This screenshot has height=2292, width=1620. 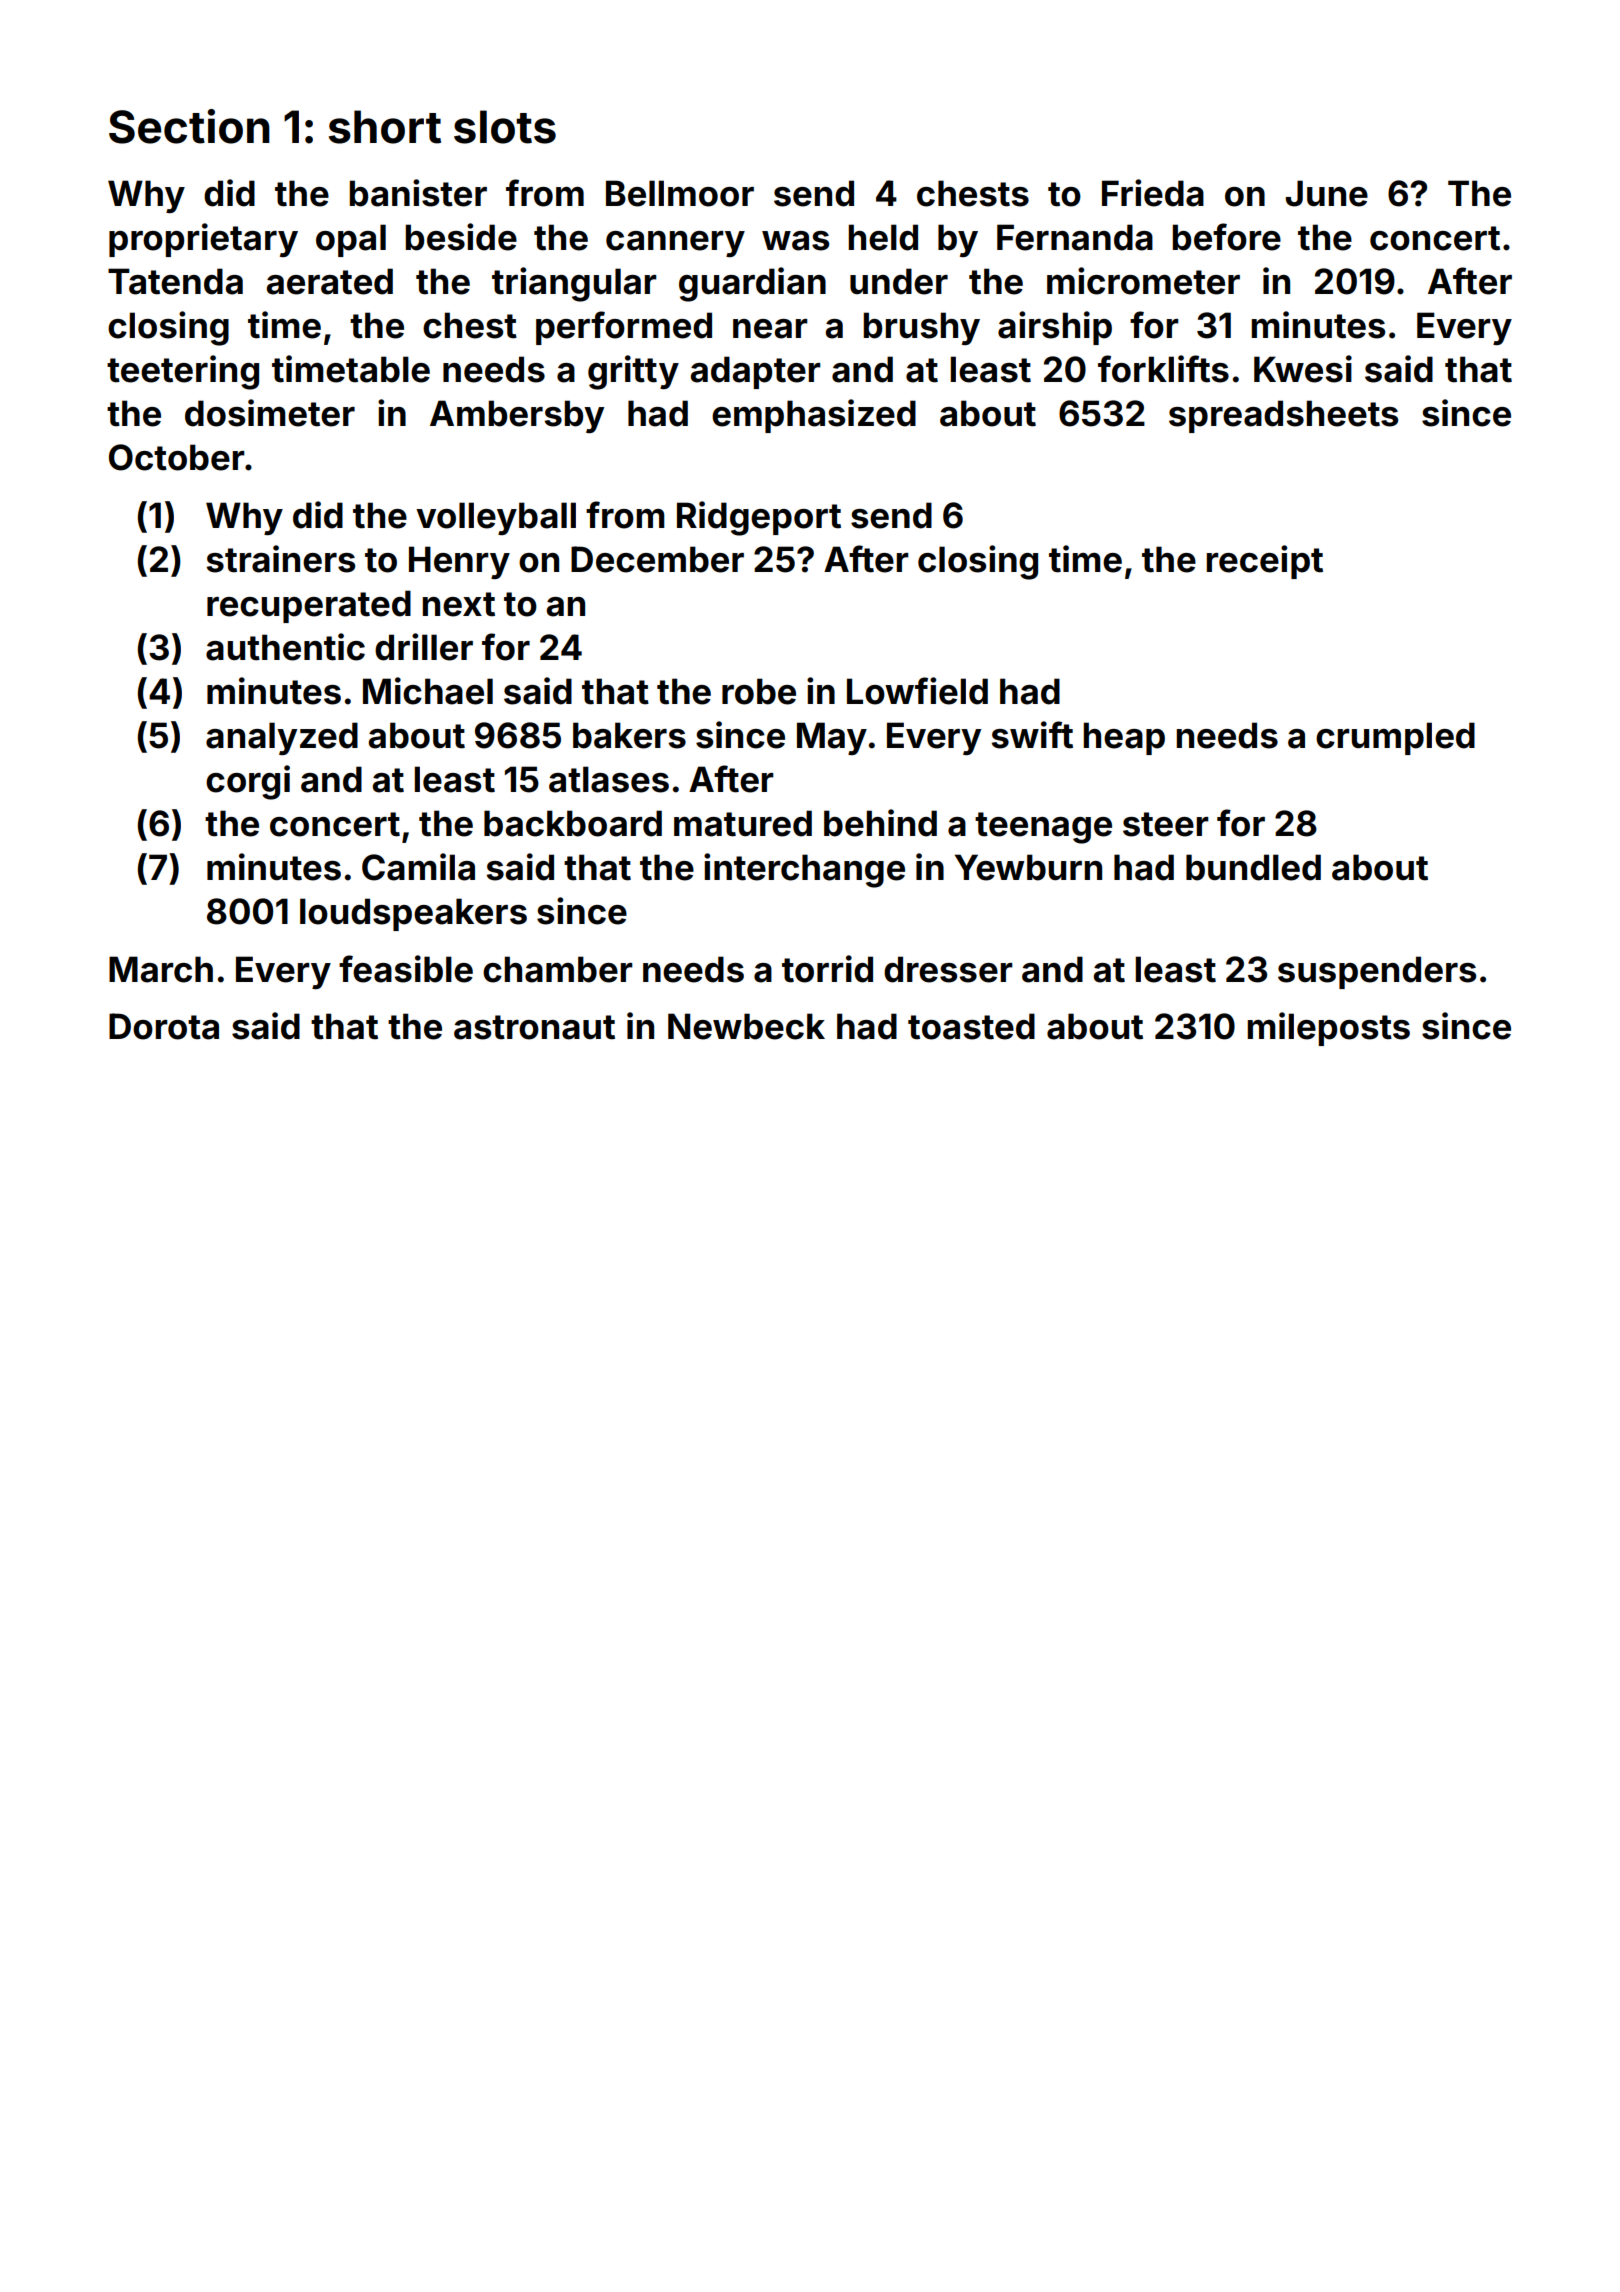 I want to click on behind, so click(x=880, y=823).
